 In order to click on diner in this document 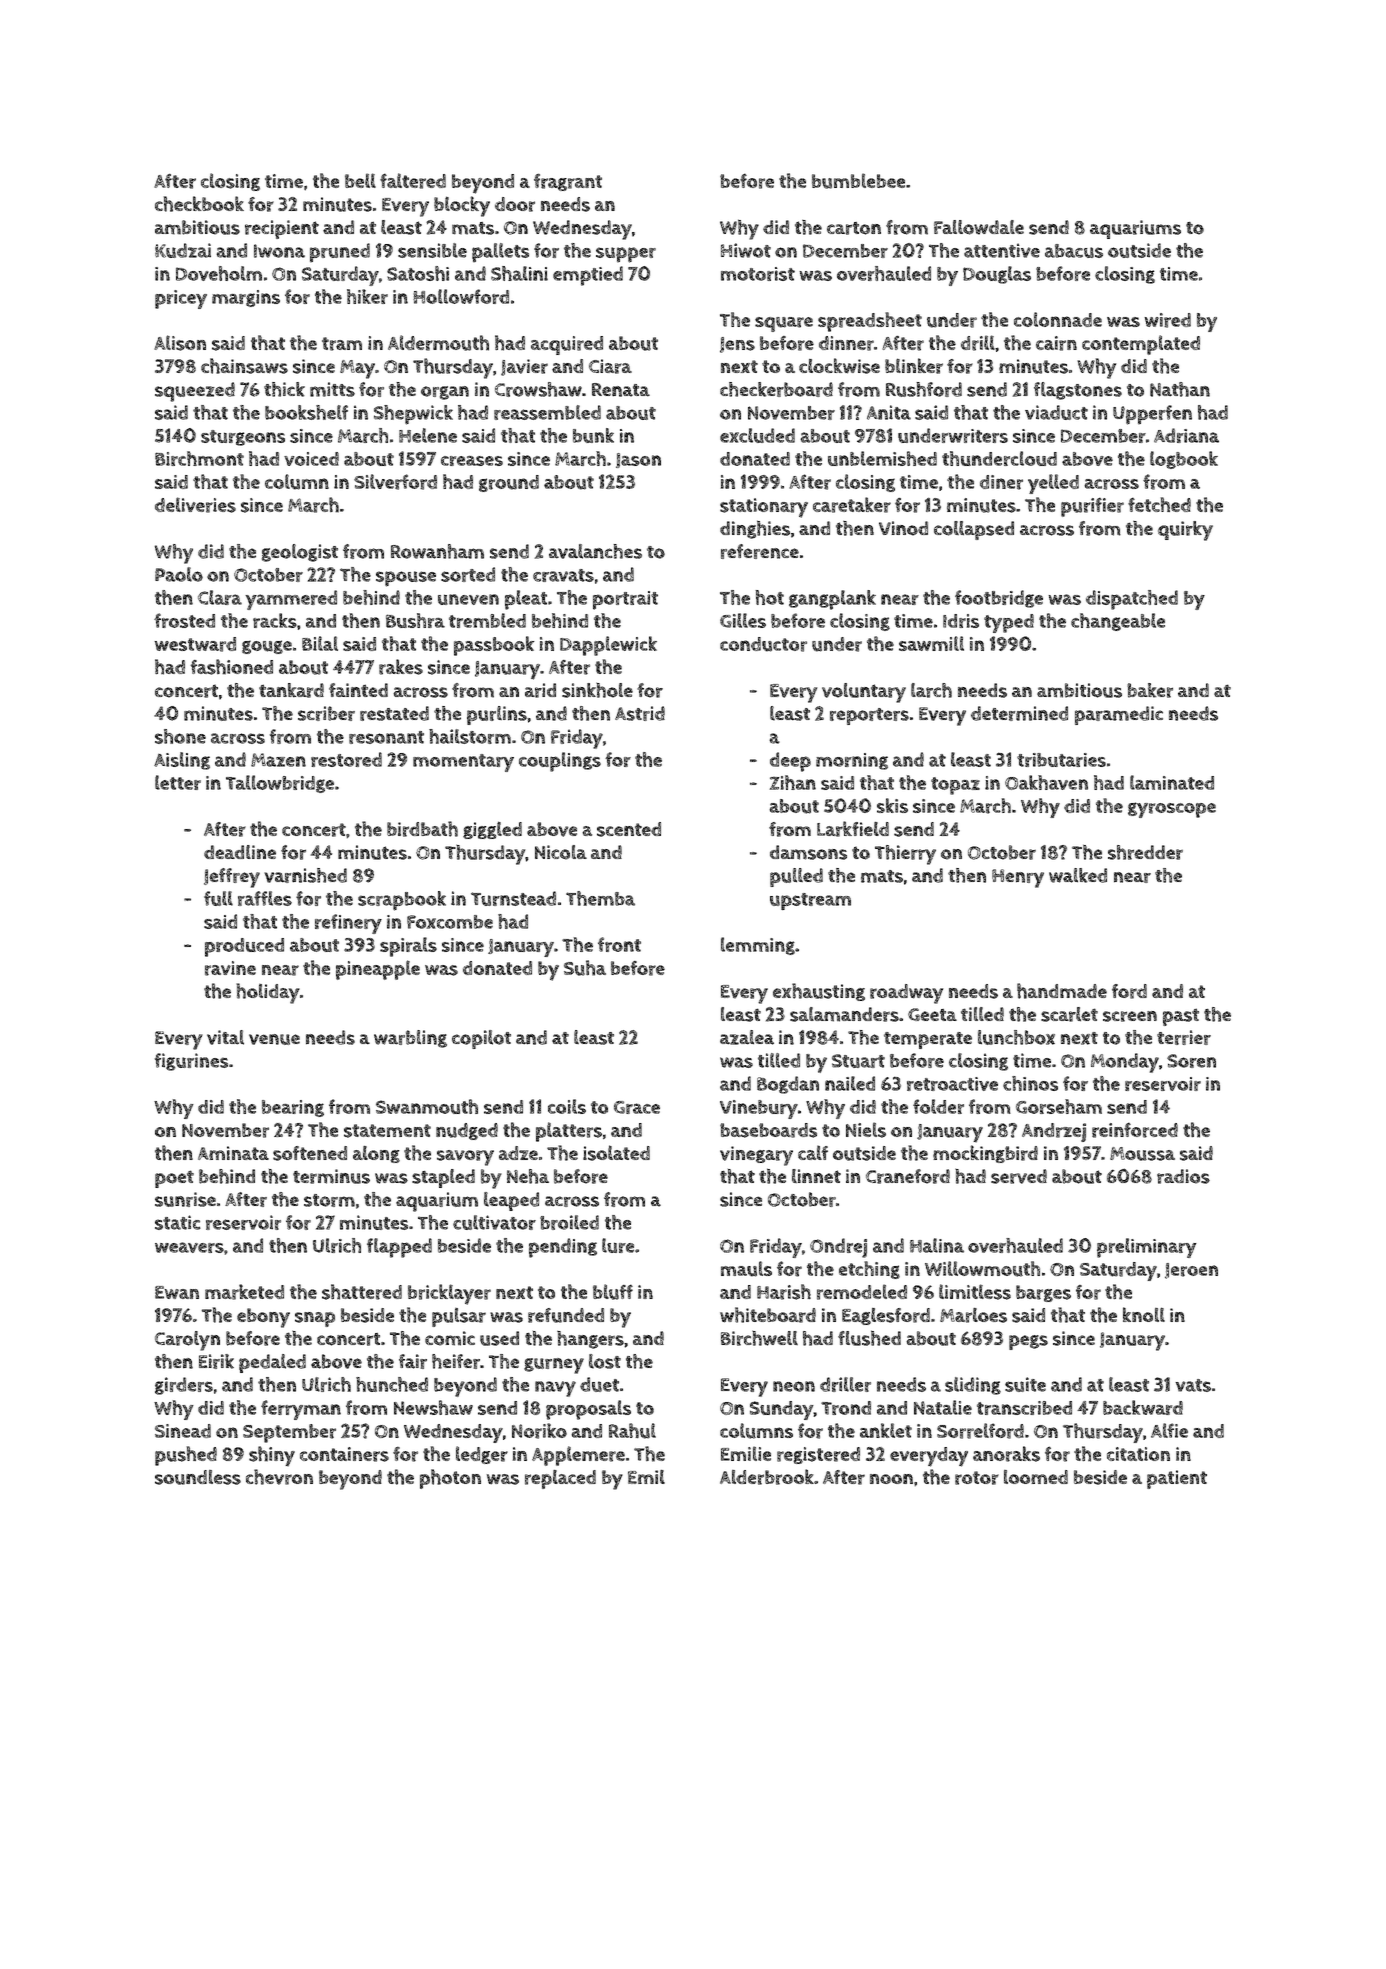, I will do `click(1001, 482)`.
